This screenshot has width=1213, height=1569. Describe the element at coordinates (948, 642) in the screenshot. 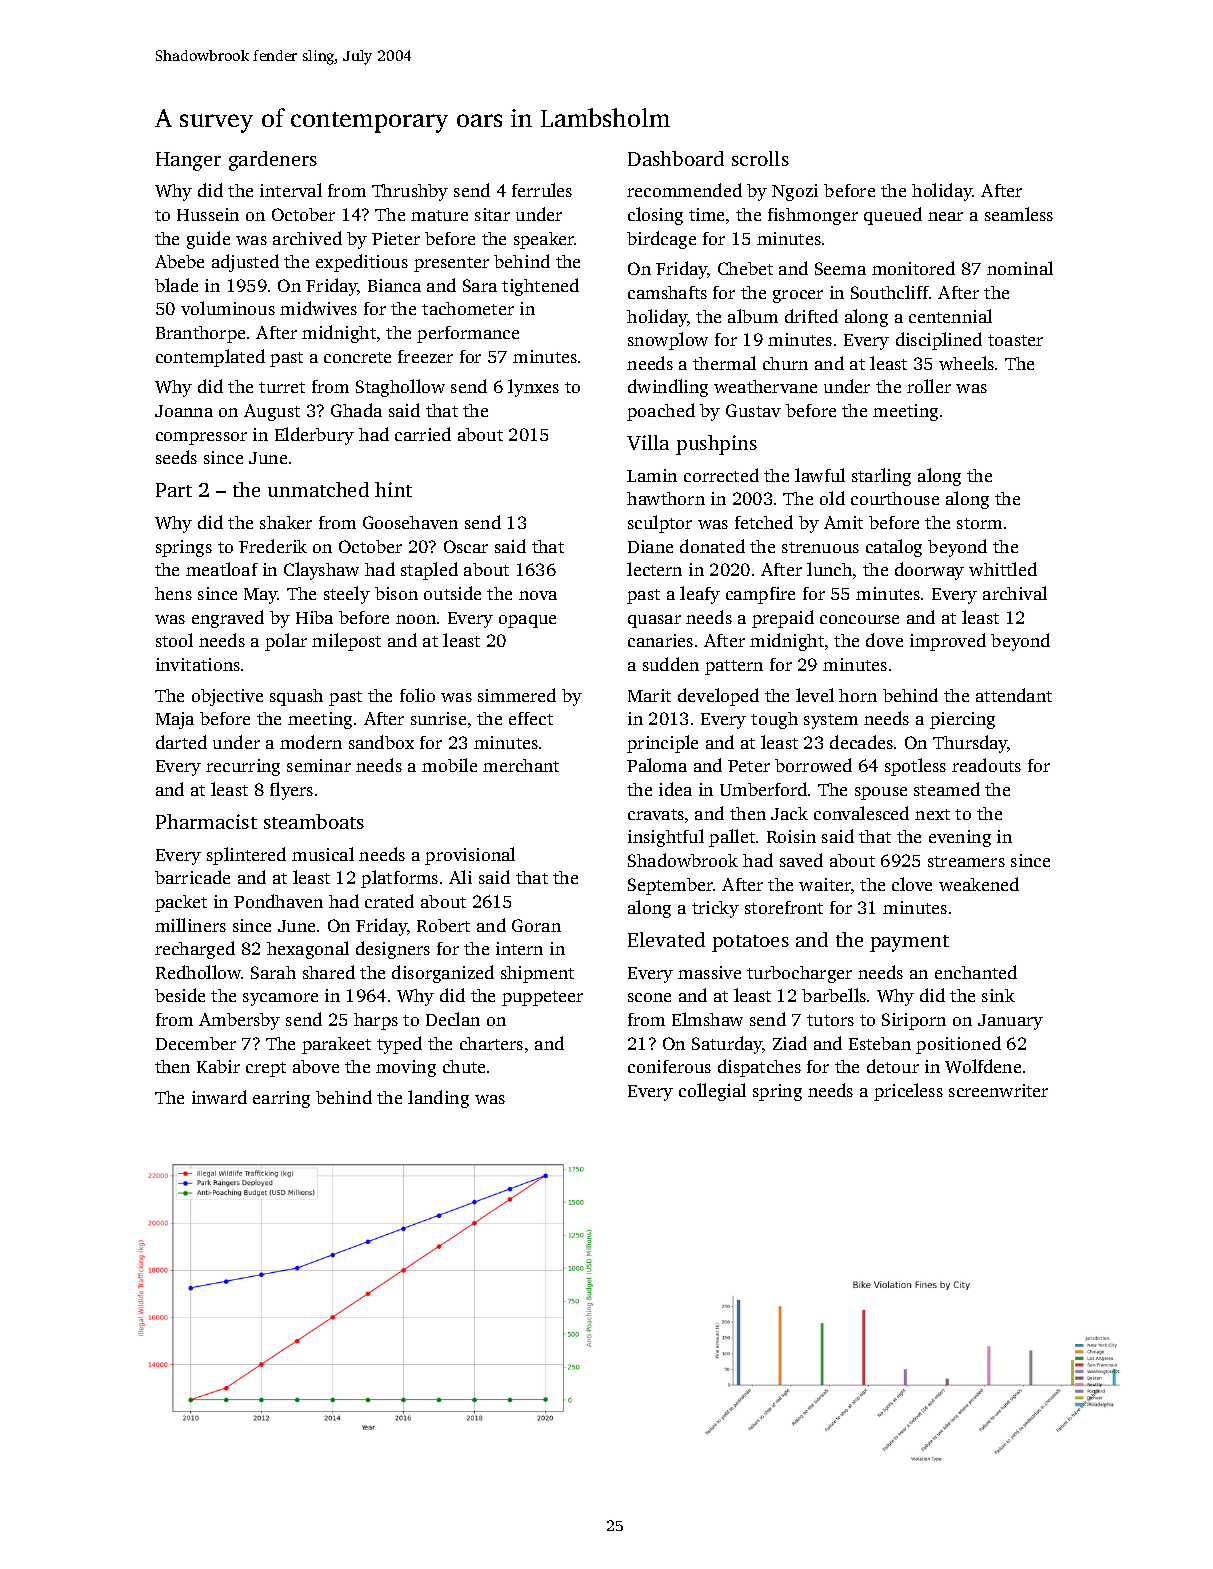

I see `improved` at that location.
